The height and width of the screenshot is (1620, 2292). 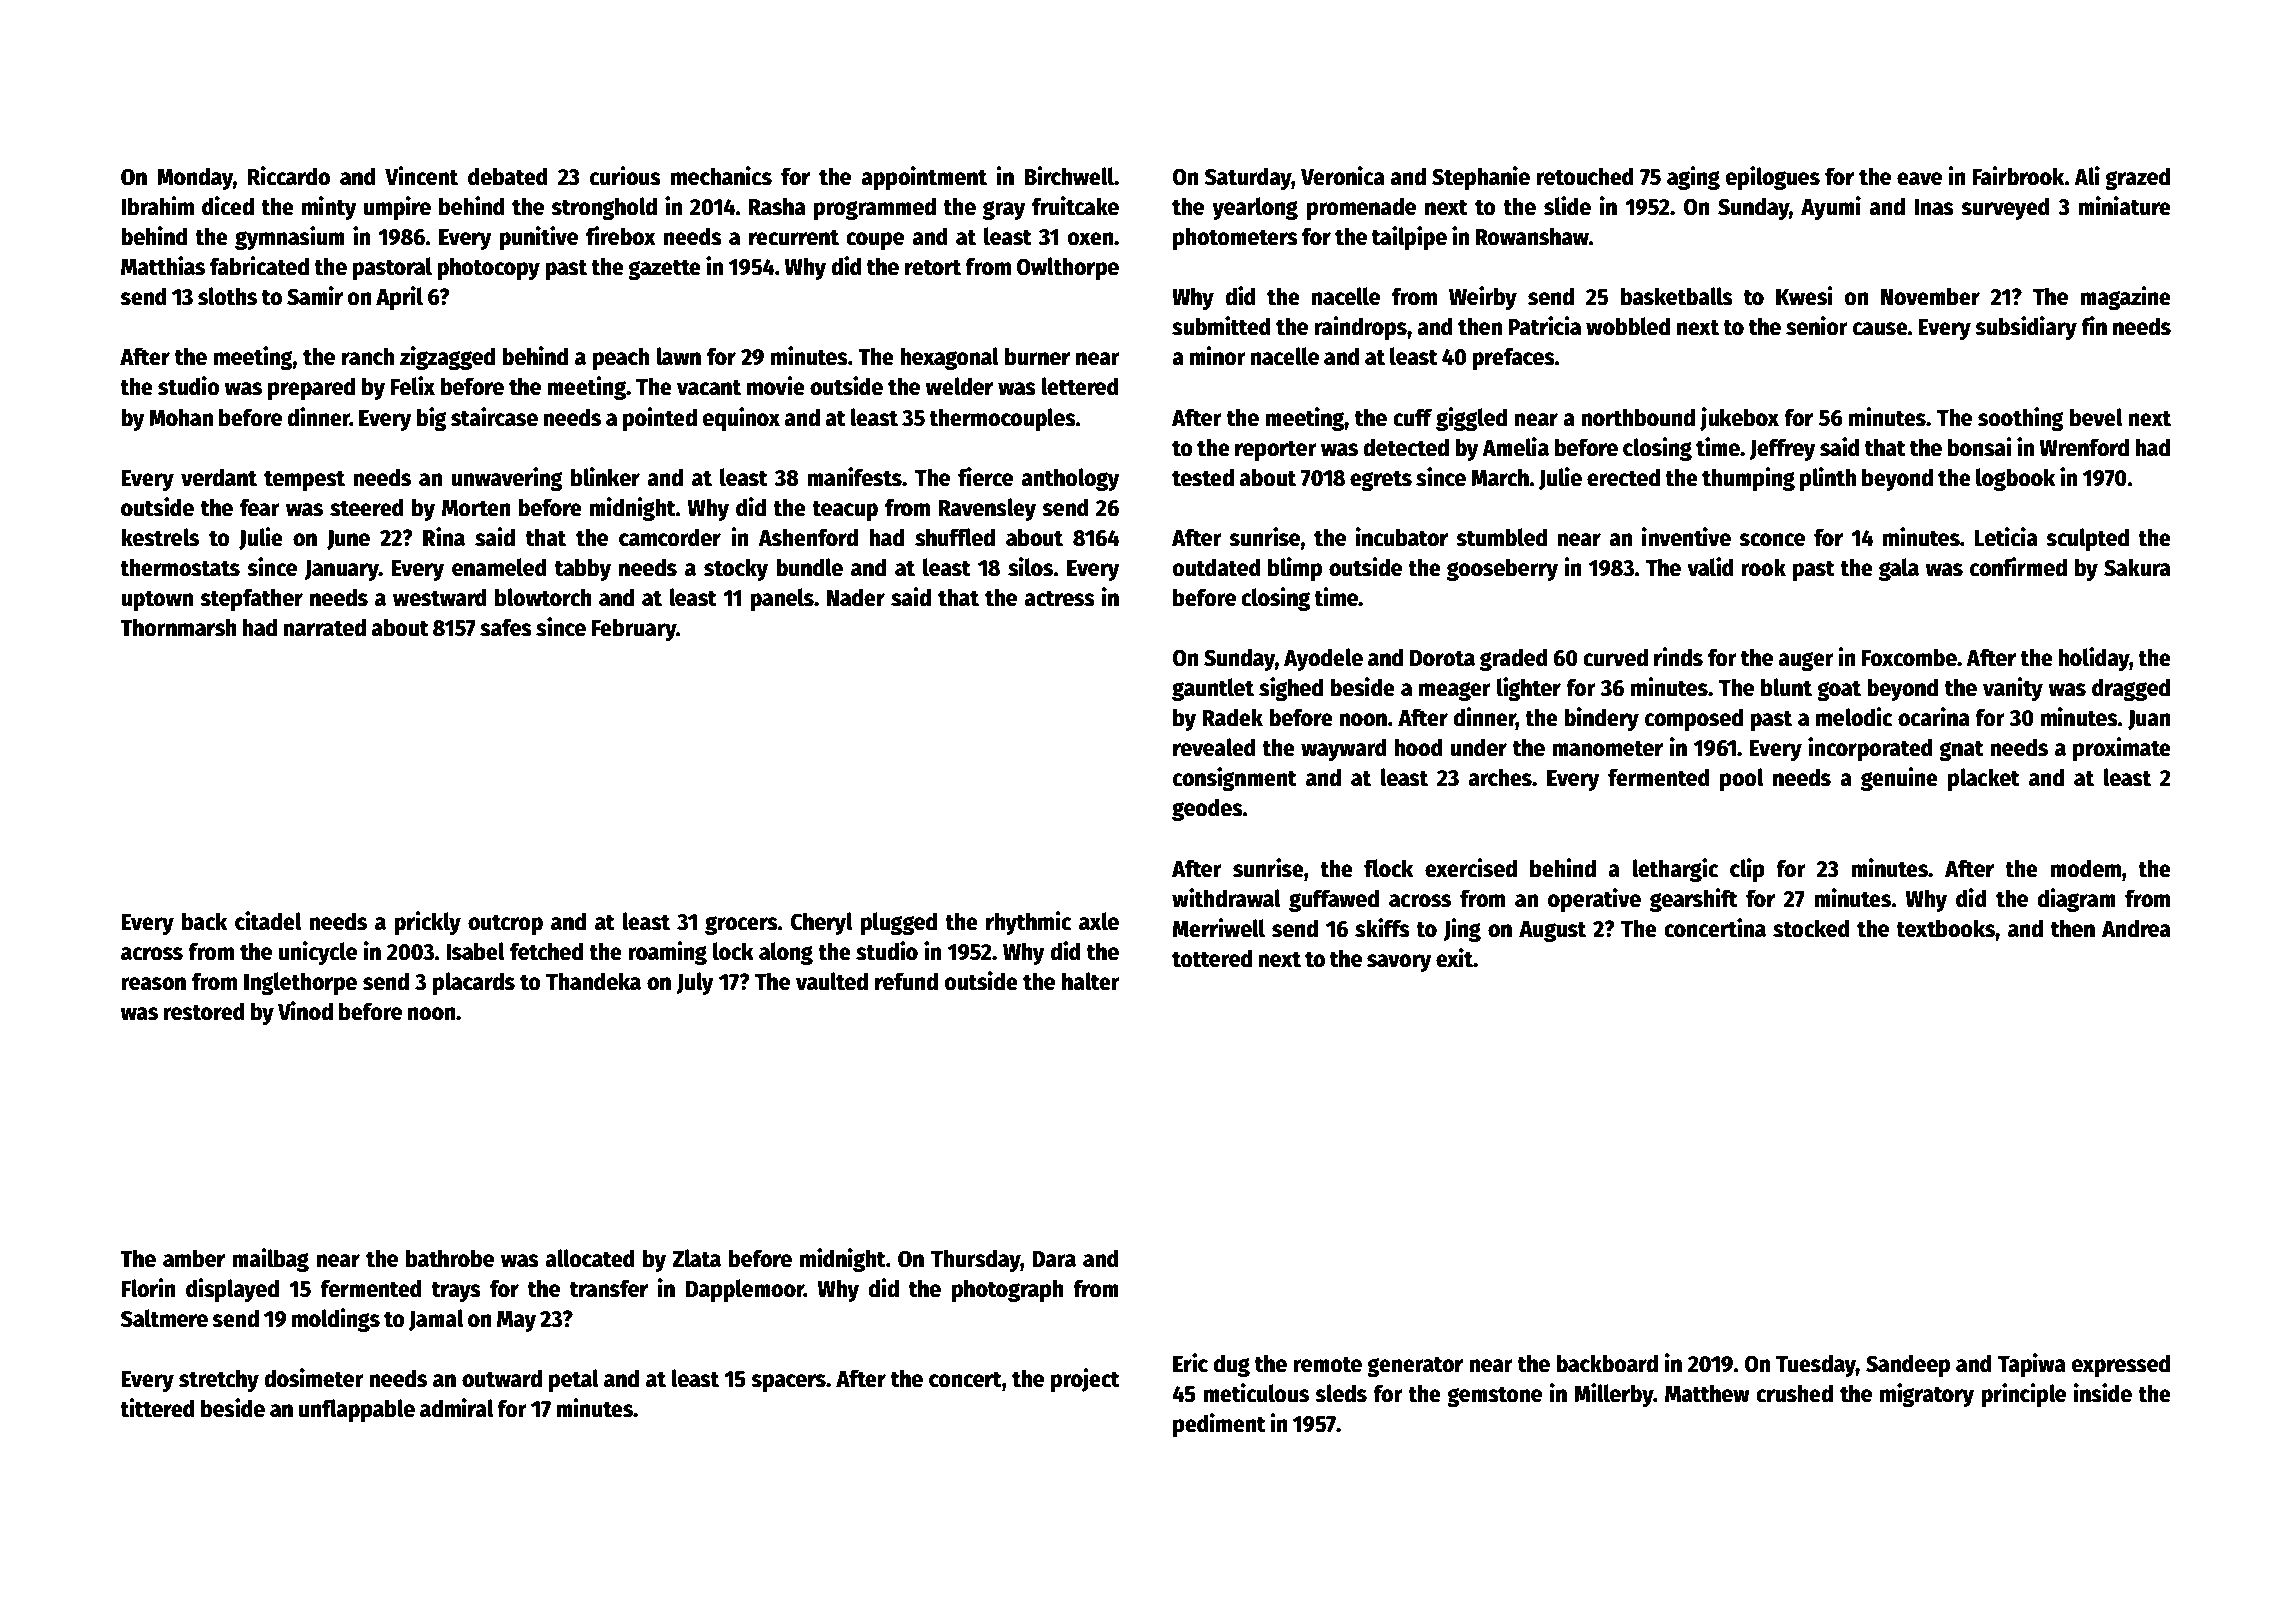 What do you see at coordinates (625, 176) in the screenshot?
I see `curious` at bounding box center [625, 176].
